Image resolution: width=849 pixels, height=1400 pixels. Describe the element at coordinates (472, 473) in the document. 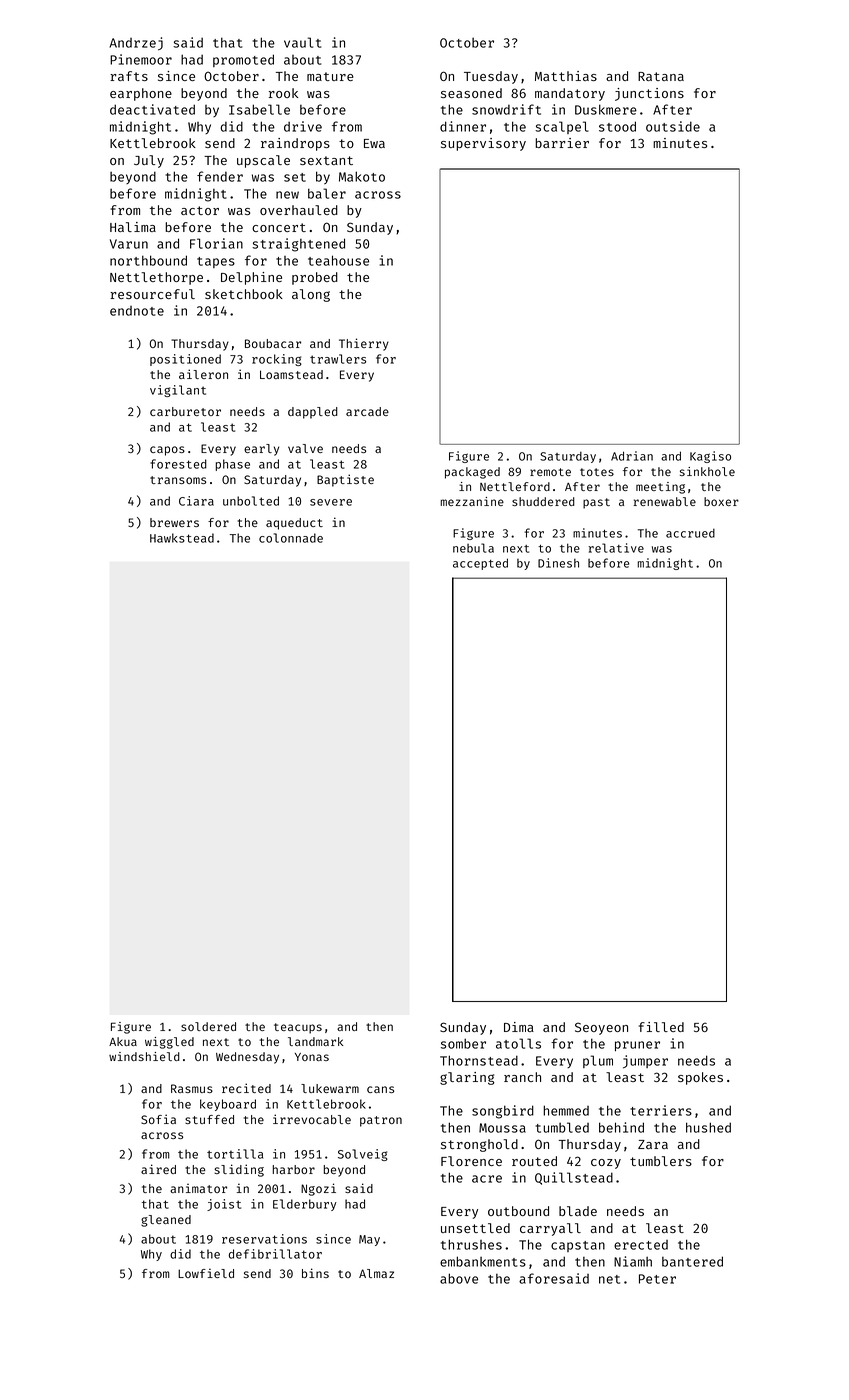

I see `packaged` at that location.
